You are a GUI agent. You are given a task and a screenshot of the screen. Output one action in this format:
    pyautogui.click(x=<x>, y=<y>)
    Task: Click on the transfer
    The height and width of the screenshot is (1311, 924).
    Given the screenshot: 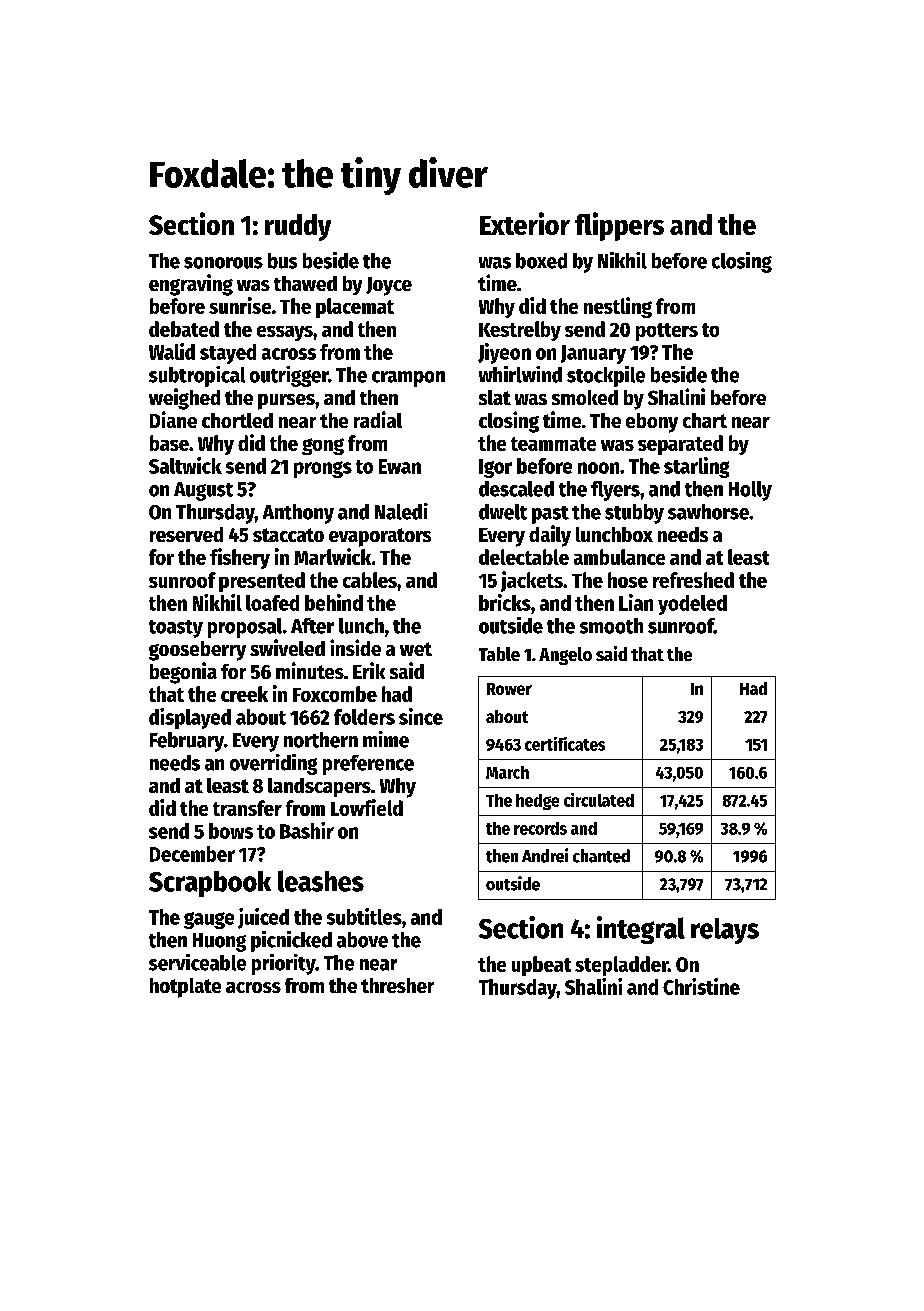 What is the action you would take?
    pyautogui.click(x=247, y=808)
